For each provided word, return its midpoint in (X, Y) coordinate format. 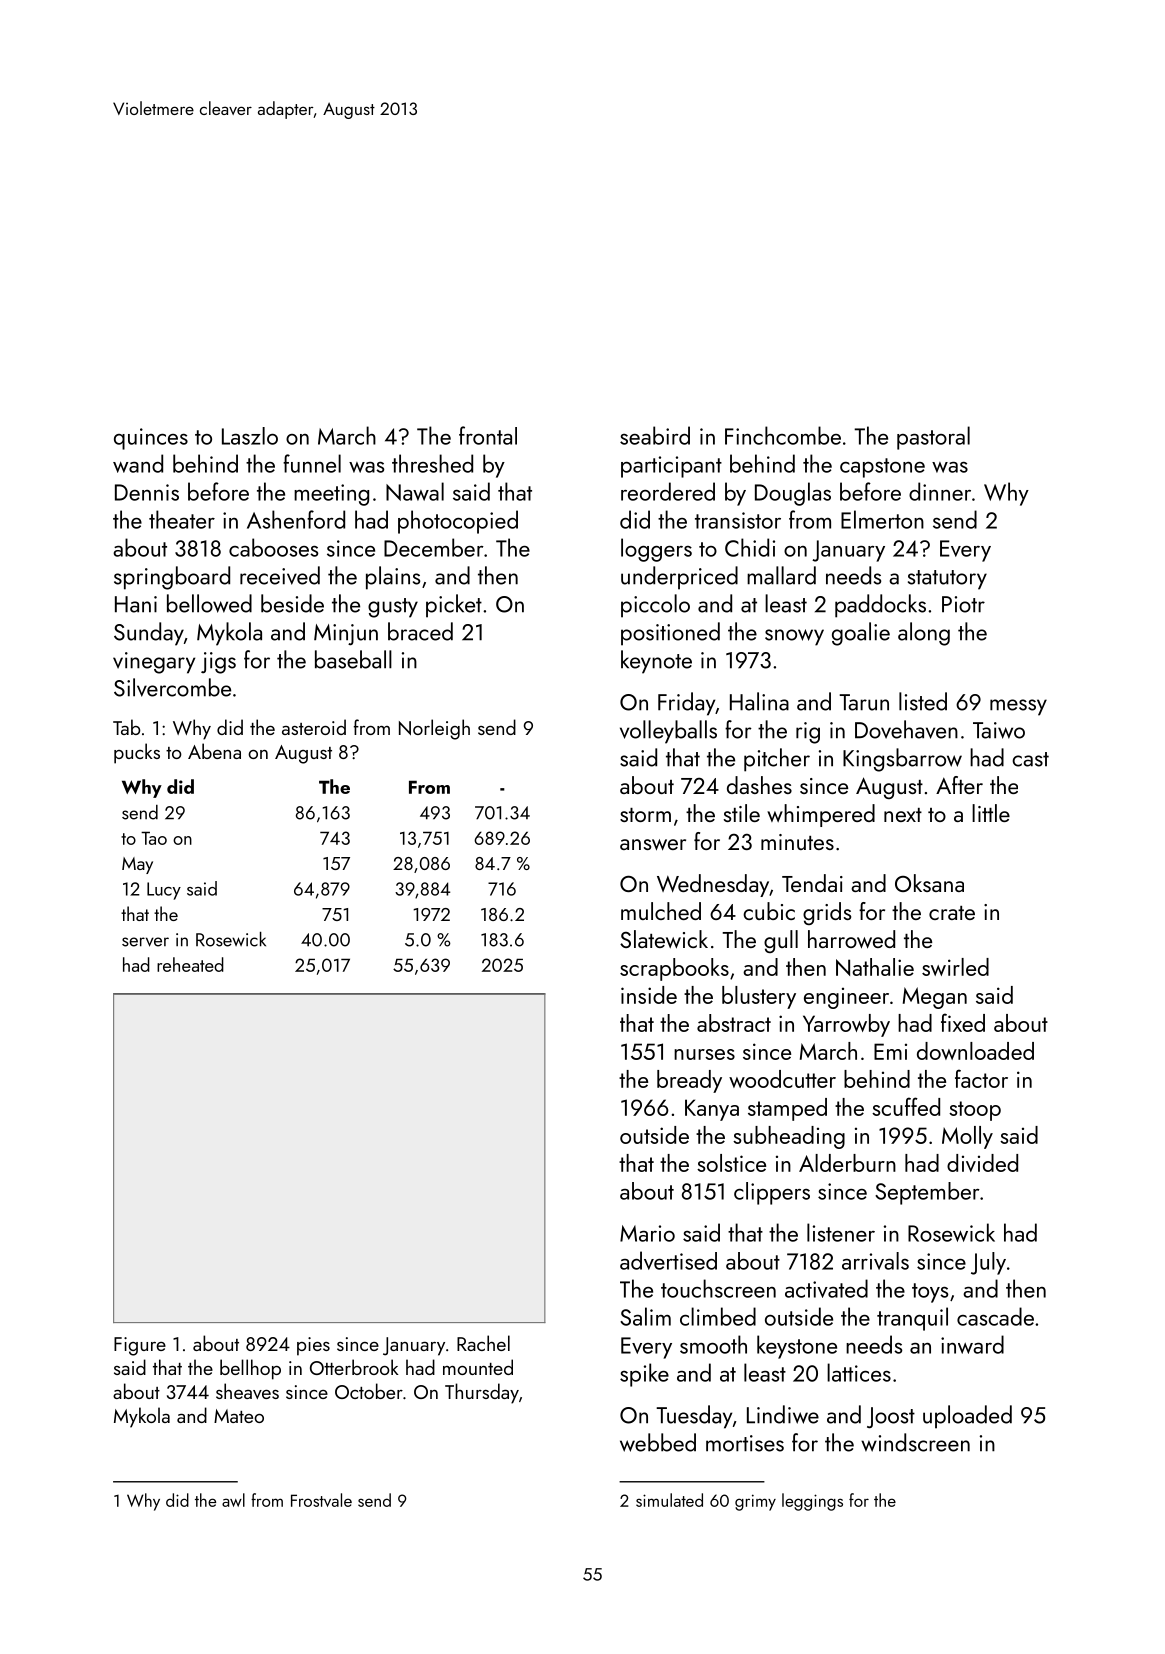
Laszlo (250, 436)
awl (233, 1500)
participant (671, 467)
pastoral (933, 438)
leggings (812, 1502)
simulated (669, 1500)
